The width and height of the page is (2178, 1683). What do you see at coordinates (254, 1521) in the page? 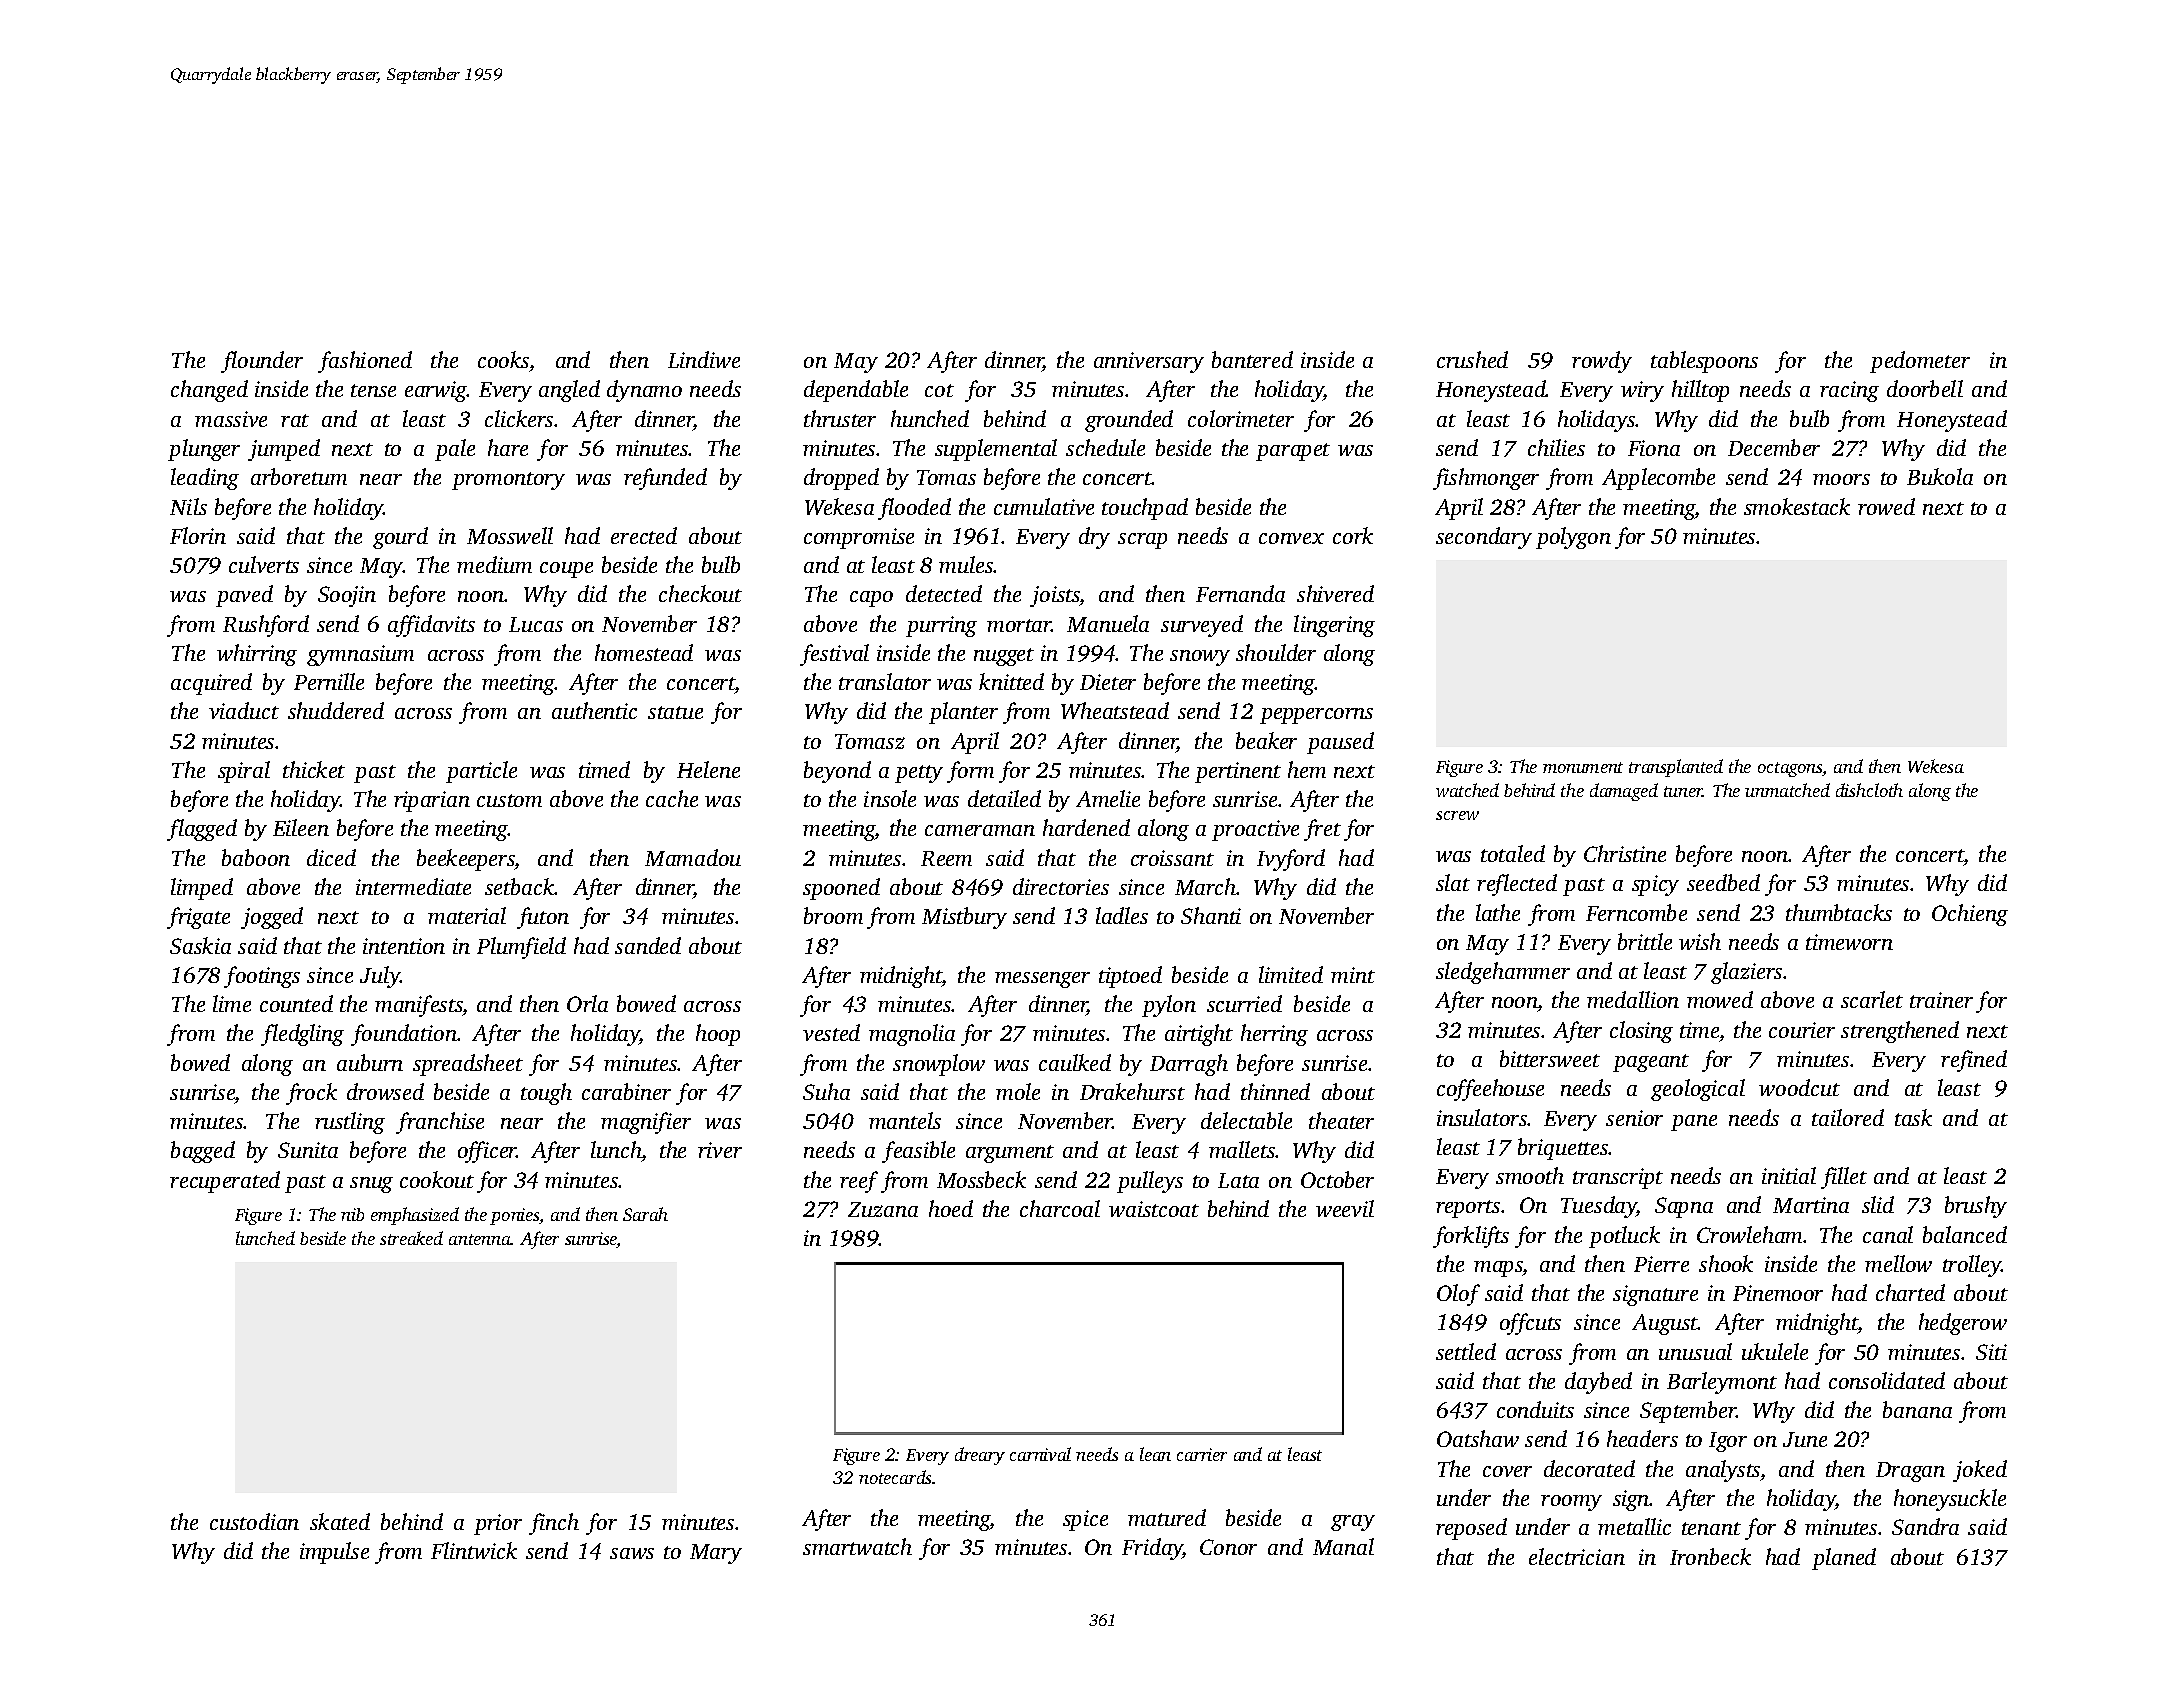
I see `custodian` at bounding box center [254, 1521].
